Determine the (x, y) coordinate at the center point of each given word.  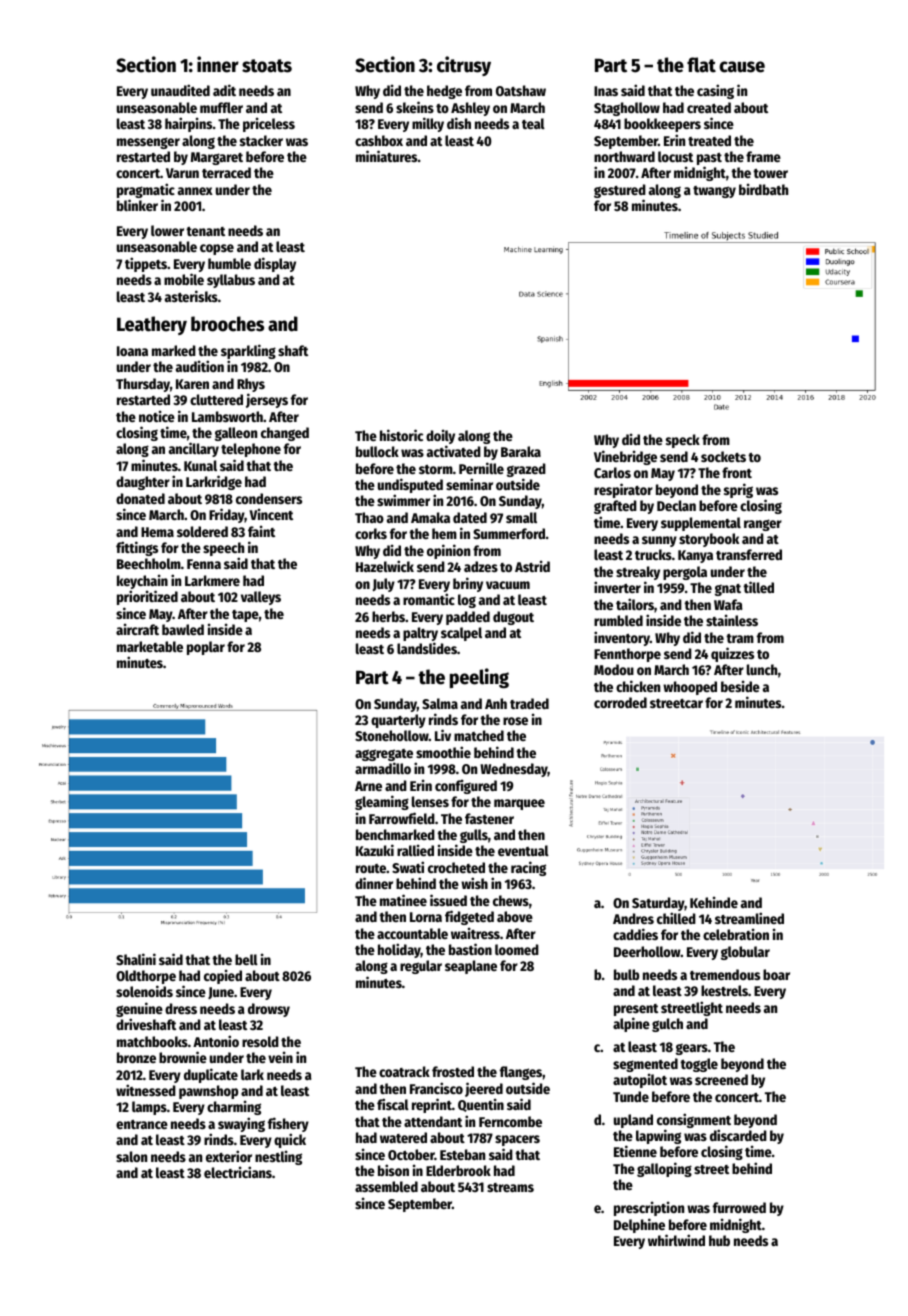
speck (683, 441)
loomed (517, 949)
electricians (238, 1172)
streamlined (749, 918)
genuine (139, 1009)
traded (529, 703)
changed (285, 434)
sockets (723, 456)
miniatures (386, 156)
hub (719, 1240)
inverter (617, 587)
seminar (469, 484)
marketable (150, 646)
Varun (182, 173)
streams (510, 1187)
